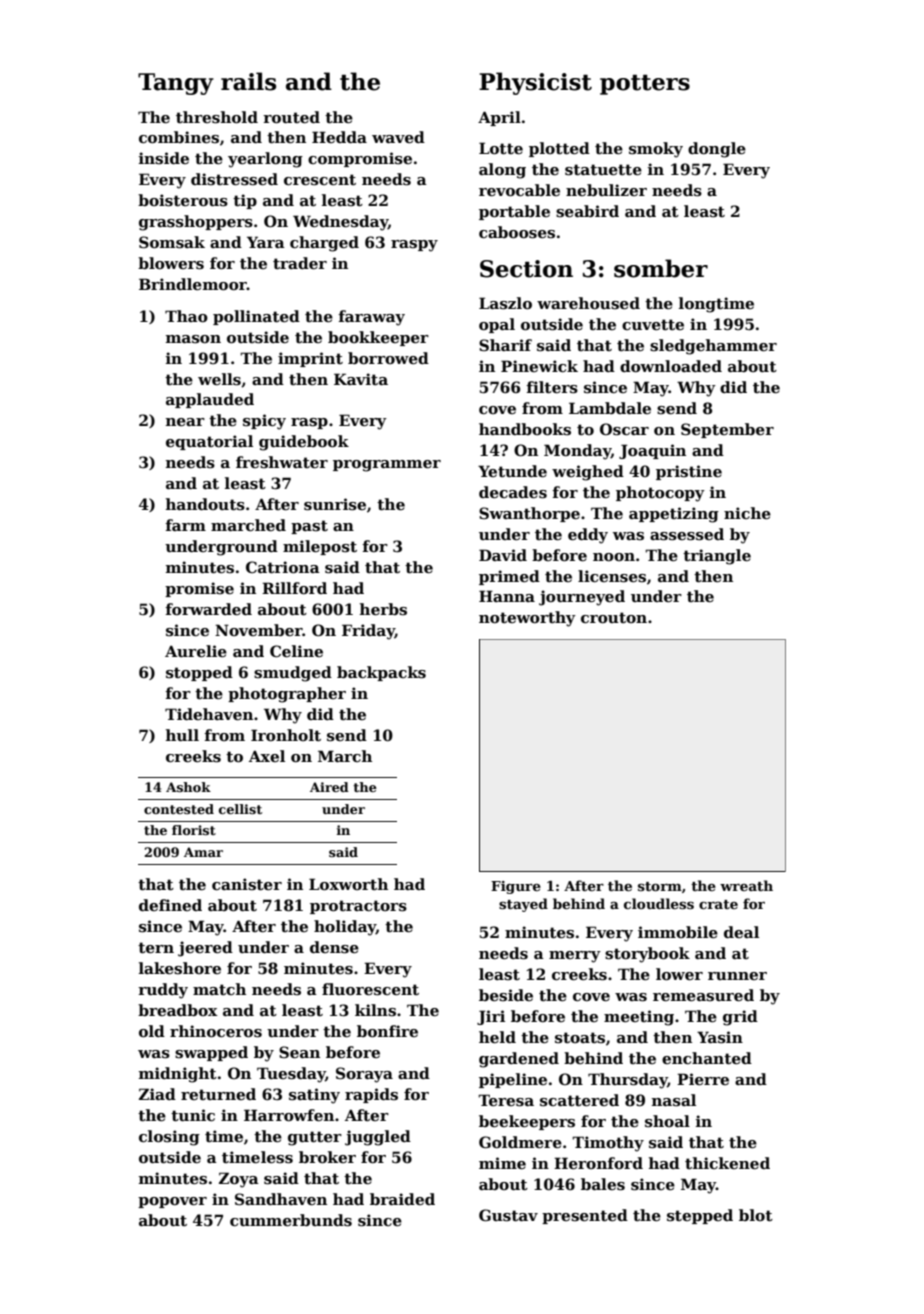 The height and width of the document is (1314, 924). What do you see at coordinates (614, 617) in the document?
I see `crouton` at bounding box center [614, 617].
